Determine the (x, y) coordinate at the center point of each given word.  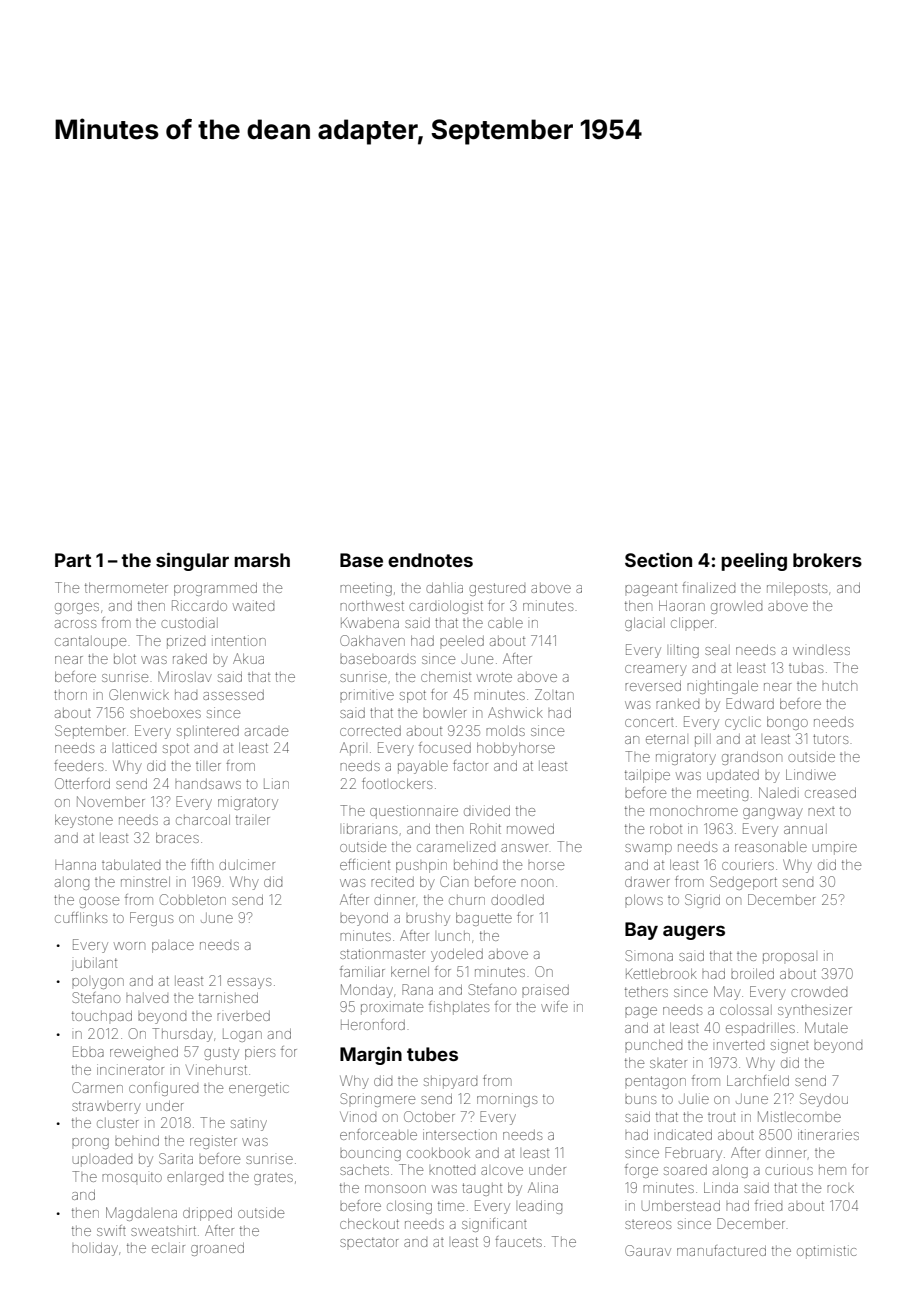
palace (173, 947)
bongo (787, 723)
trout (722, 1117)
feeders (78, 765)
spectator (369, 1242)
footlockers (397, 783)
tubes (432, 1054)
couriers (748, 864)
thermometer (126, 588)
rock (840, 1189)
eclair (168, 1247)
